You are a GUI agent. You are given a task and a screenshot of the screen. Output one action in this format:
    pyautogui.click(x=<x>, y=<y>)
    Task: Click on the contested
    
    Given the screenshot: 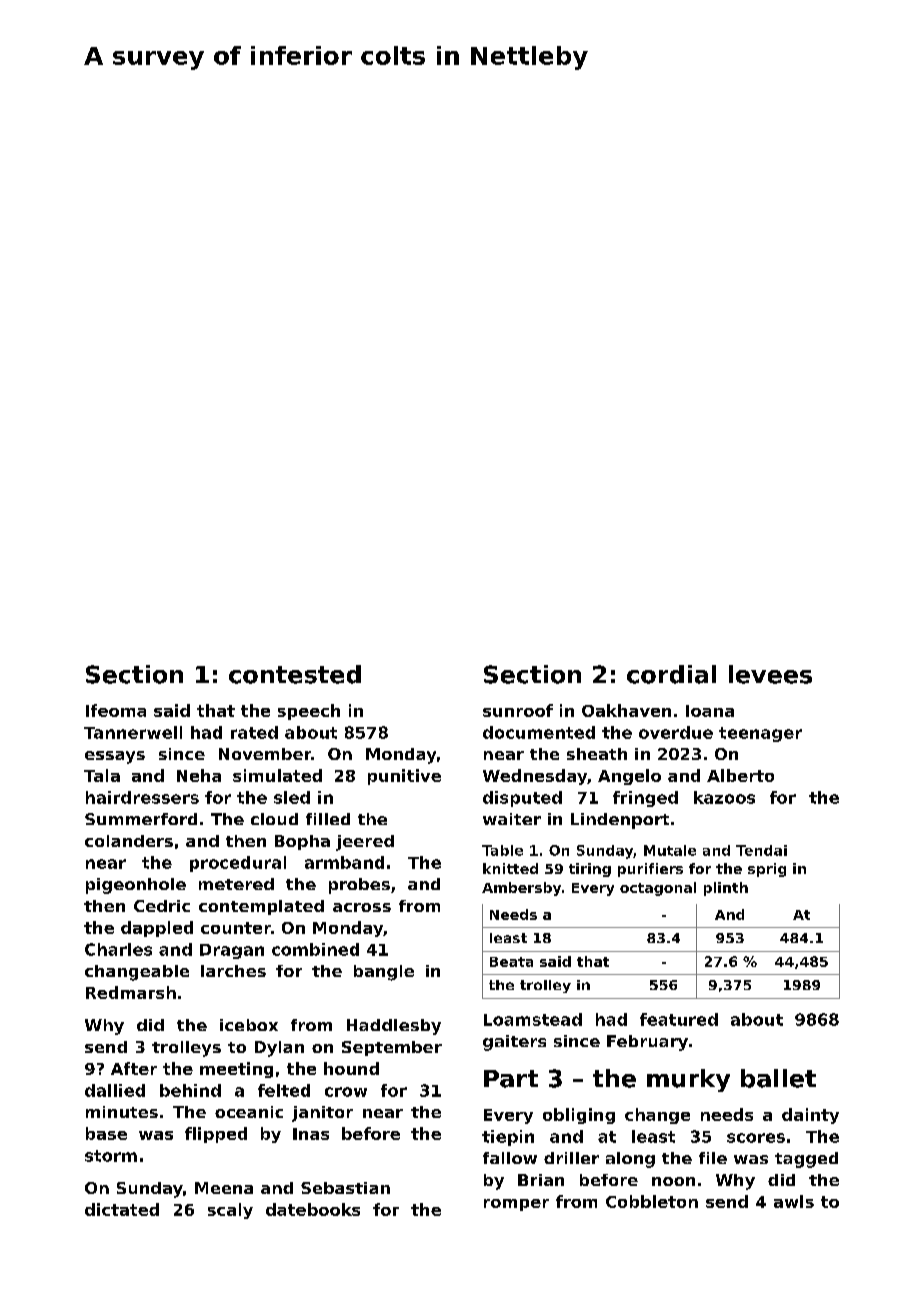 What is the action you would take?
    pyautogui.click(x=295, y=674)
